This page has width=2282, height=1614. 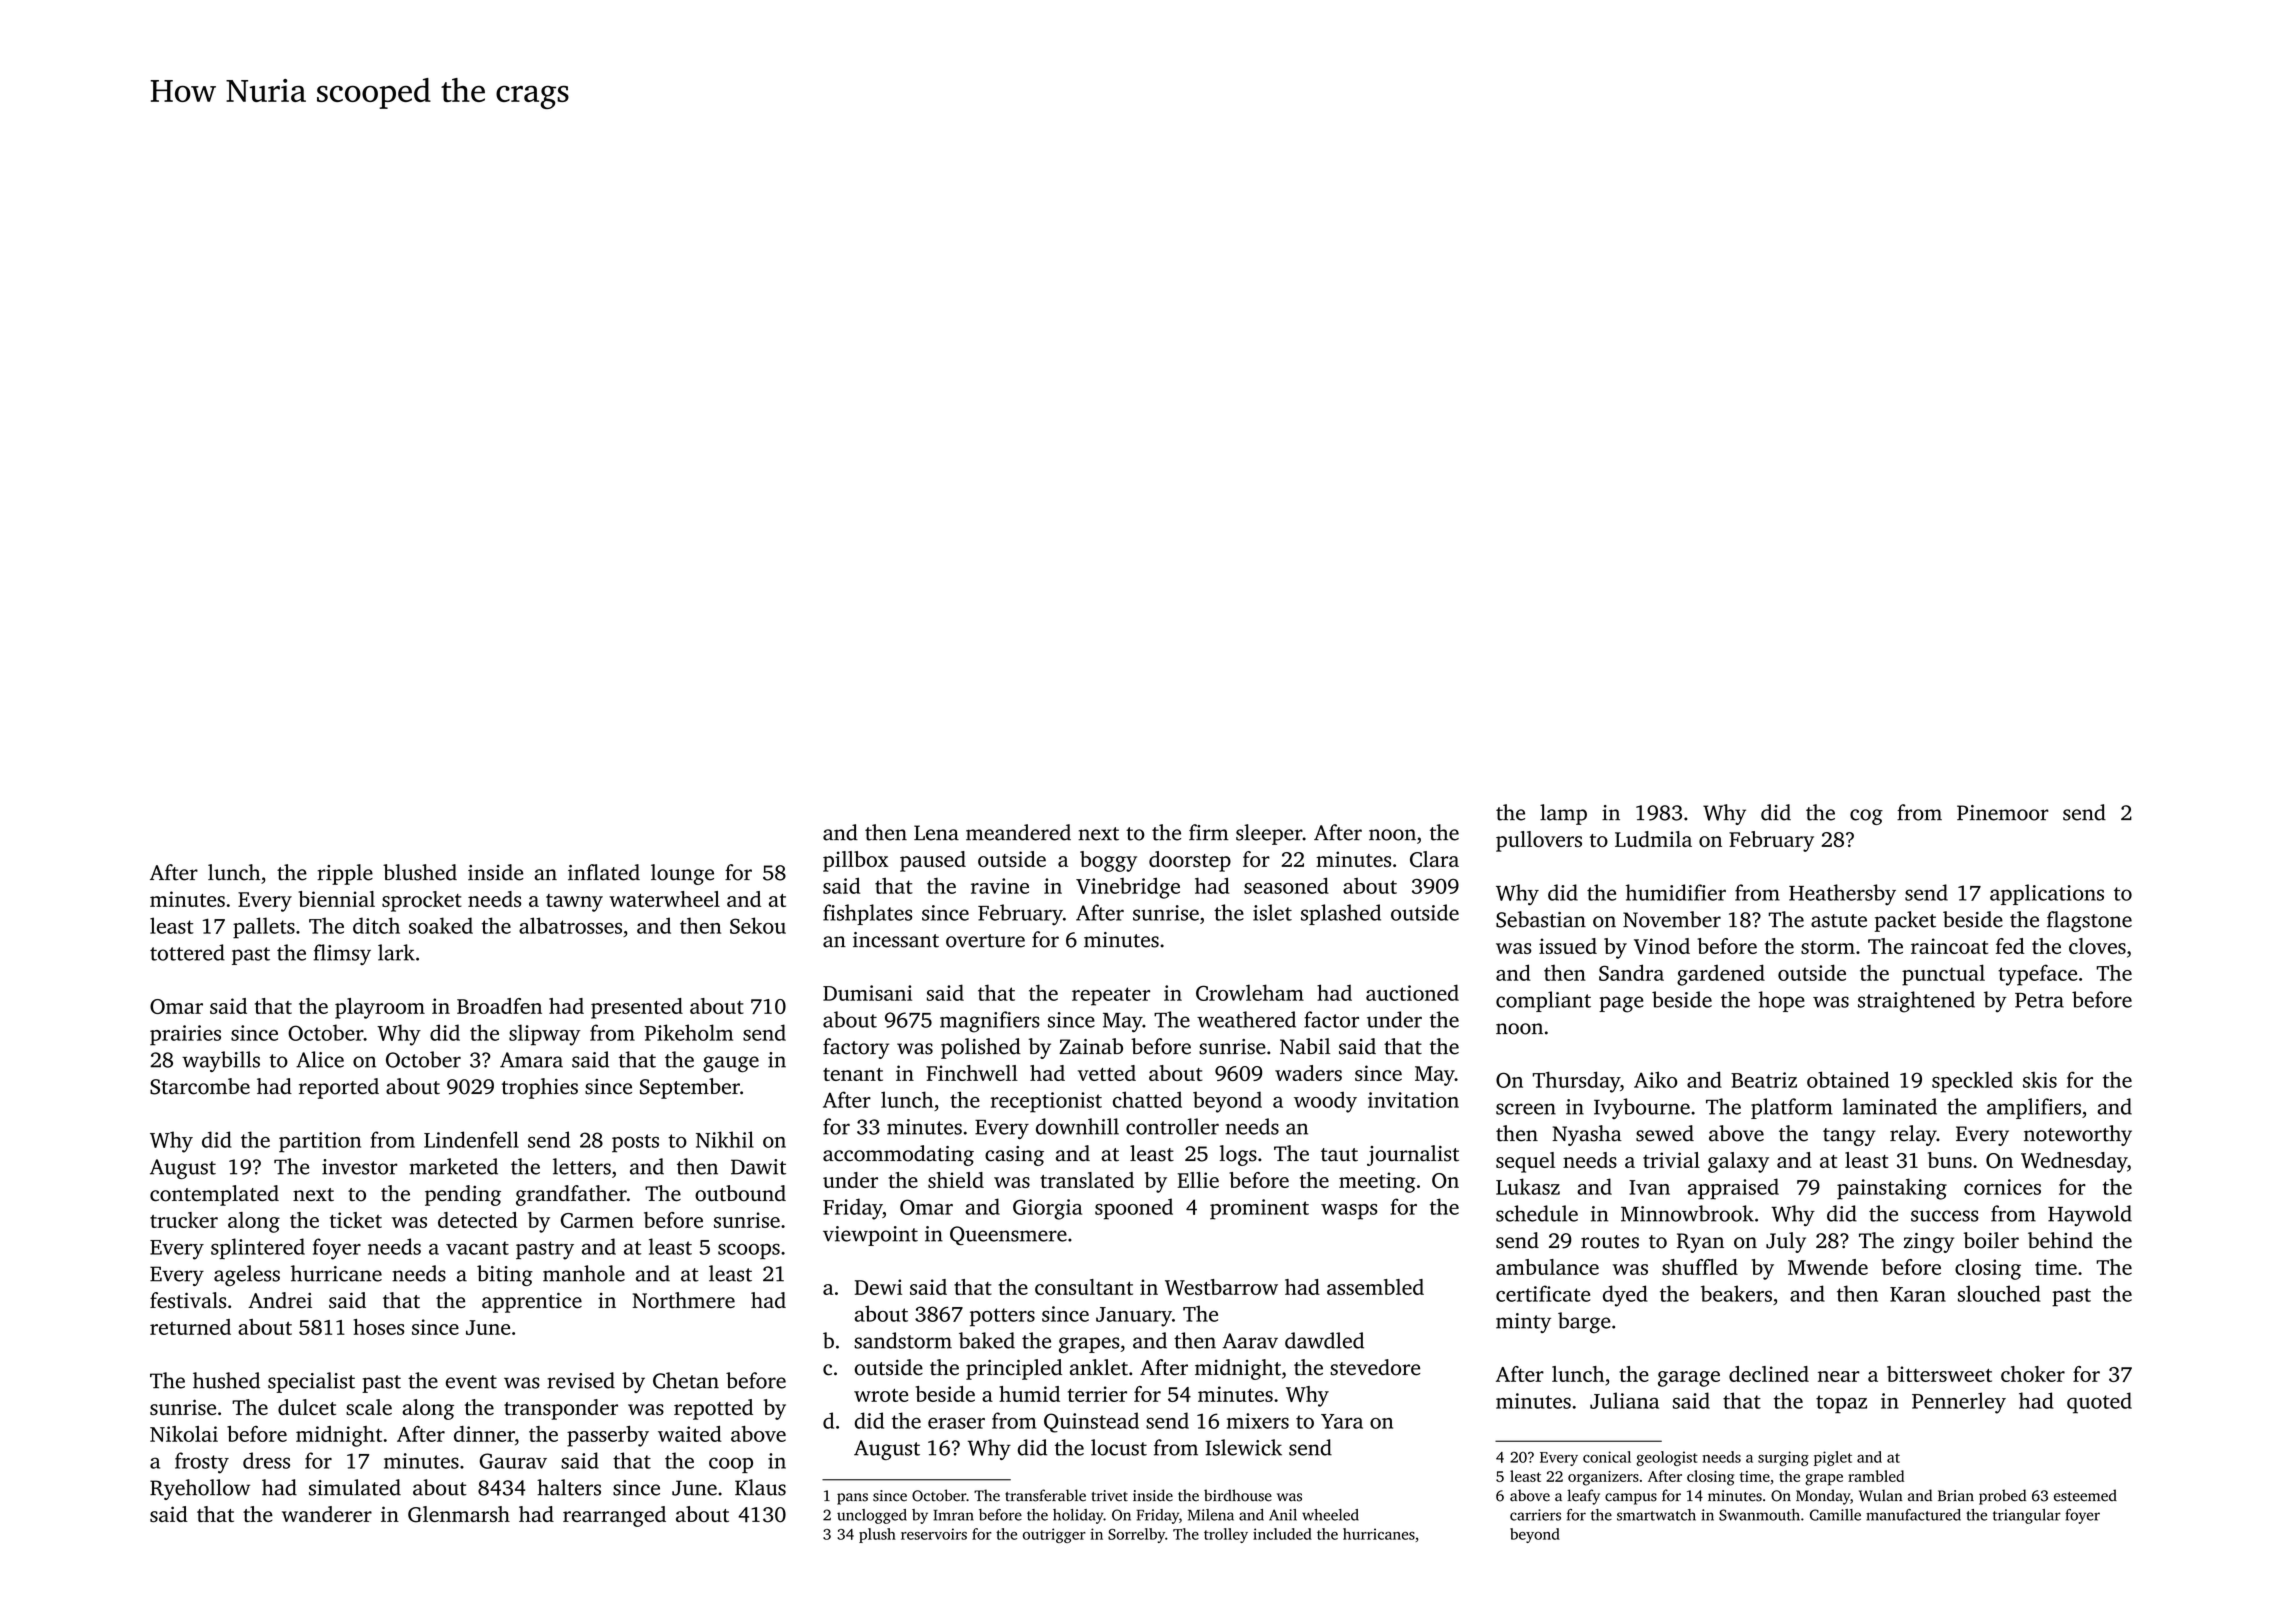 I want to click on locust, so click(x=1119, y=1447).
